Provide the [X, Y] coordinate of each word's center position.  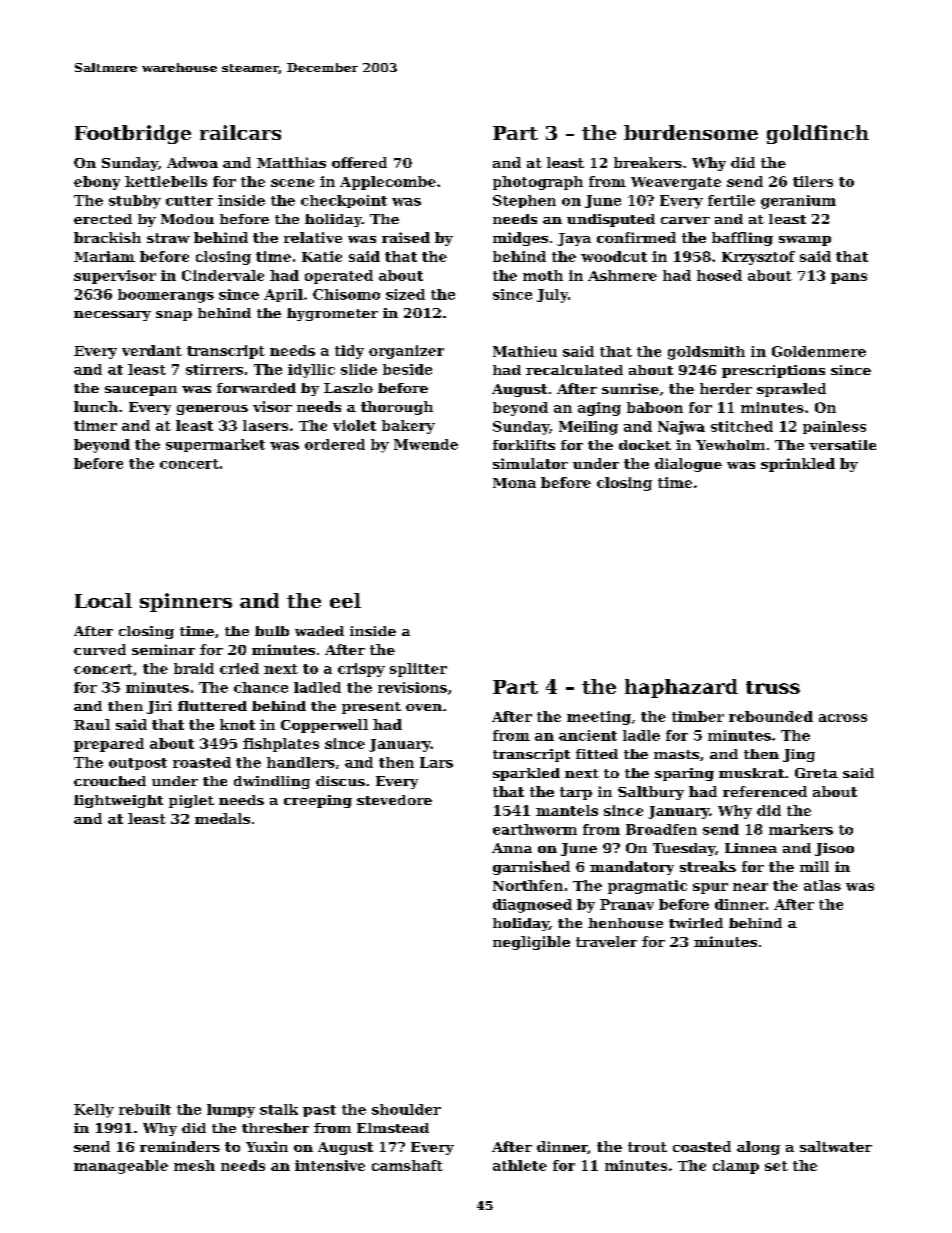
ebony [97, 183]
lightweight [118, 801]
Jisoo [834, 849]
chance [261, 687]
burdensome [691, 132]
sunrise [630, 388]
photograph [538, 183]
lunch [96, 406]
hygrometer [332, 314]
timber [698, 716]
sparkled [526, 774]
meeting [599, 718]
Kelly [94, 1111]
